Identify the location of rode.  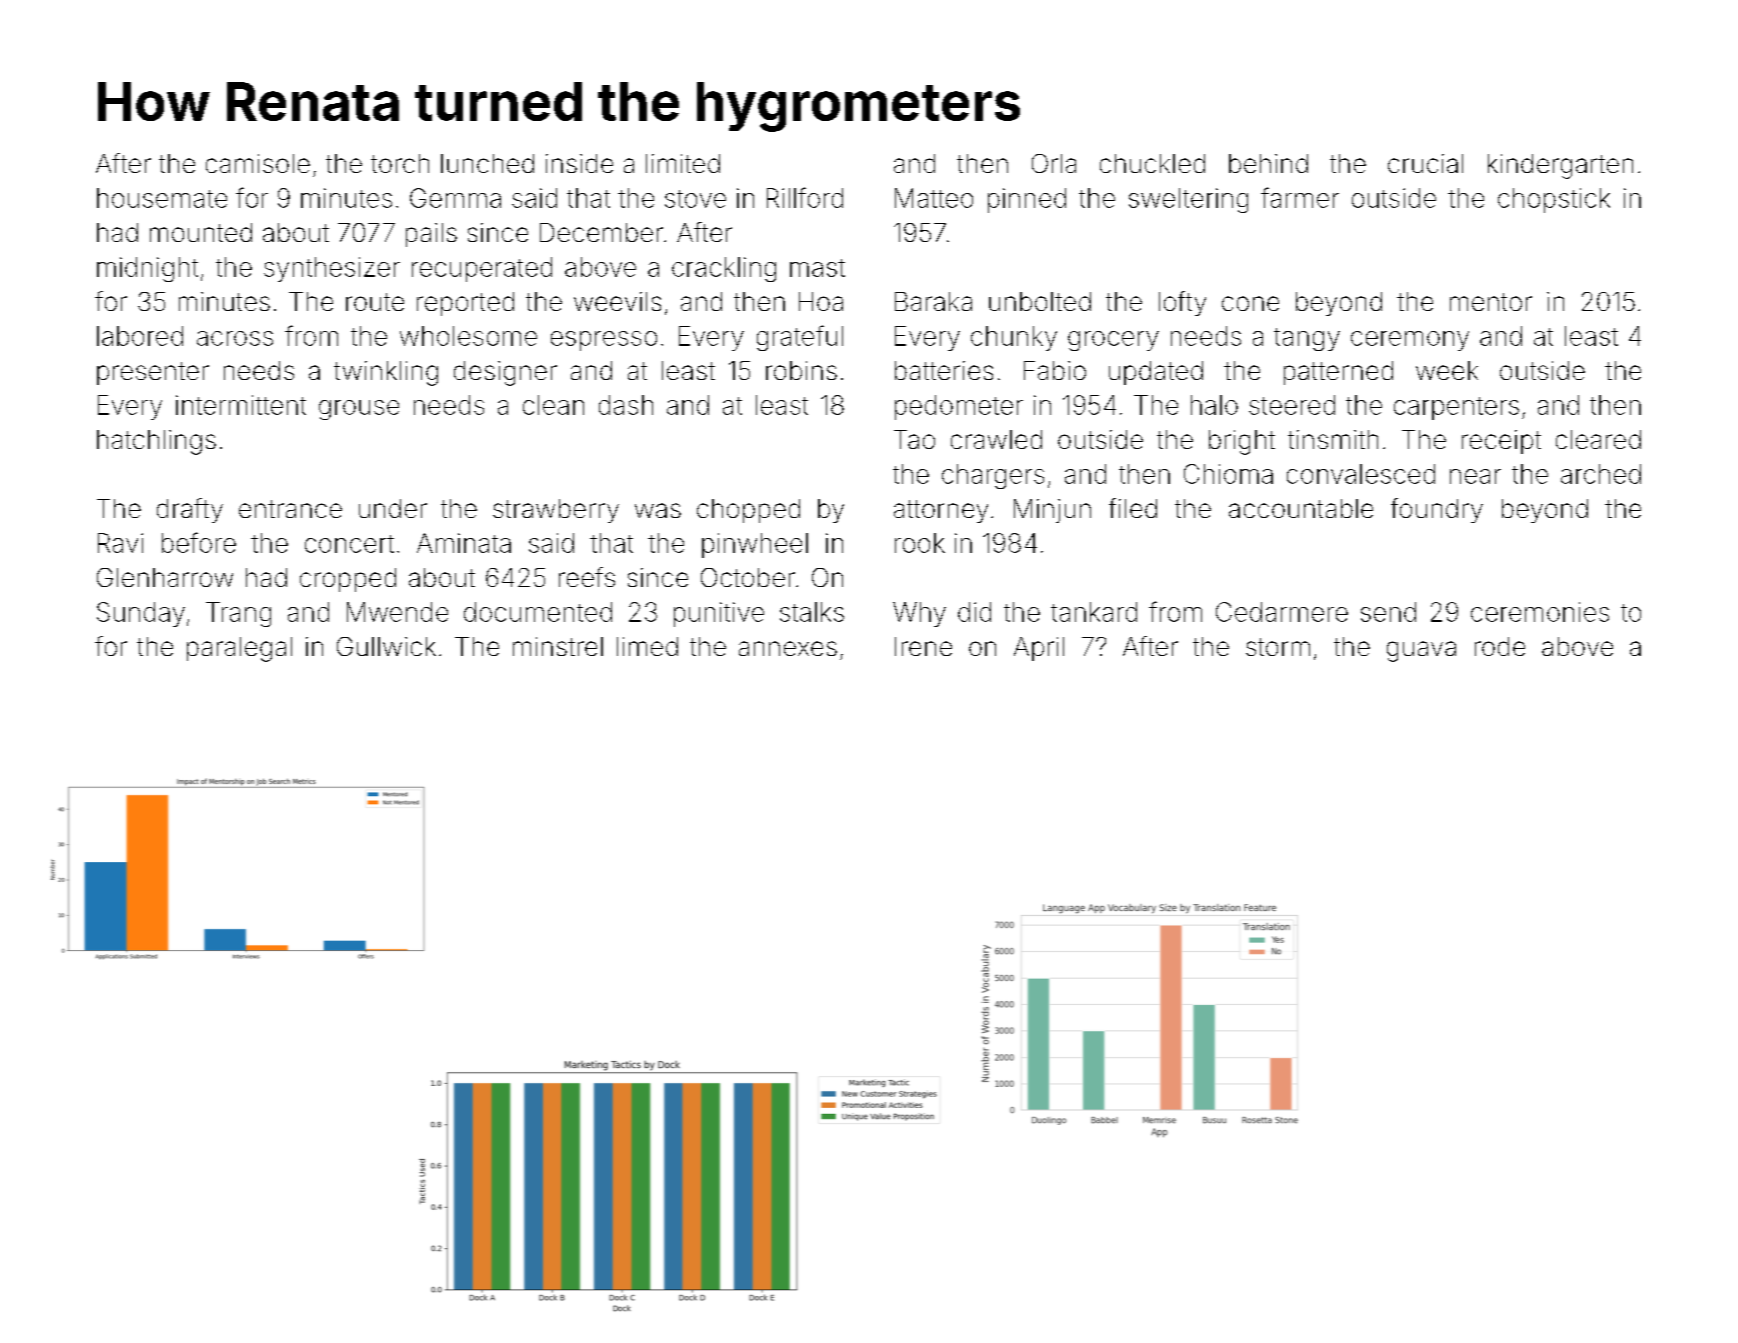
(1500, 646).
